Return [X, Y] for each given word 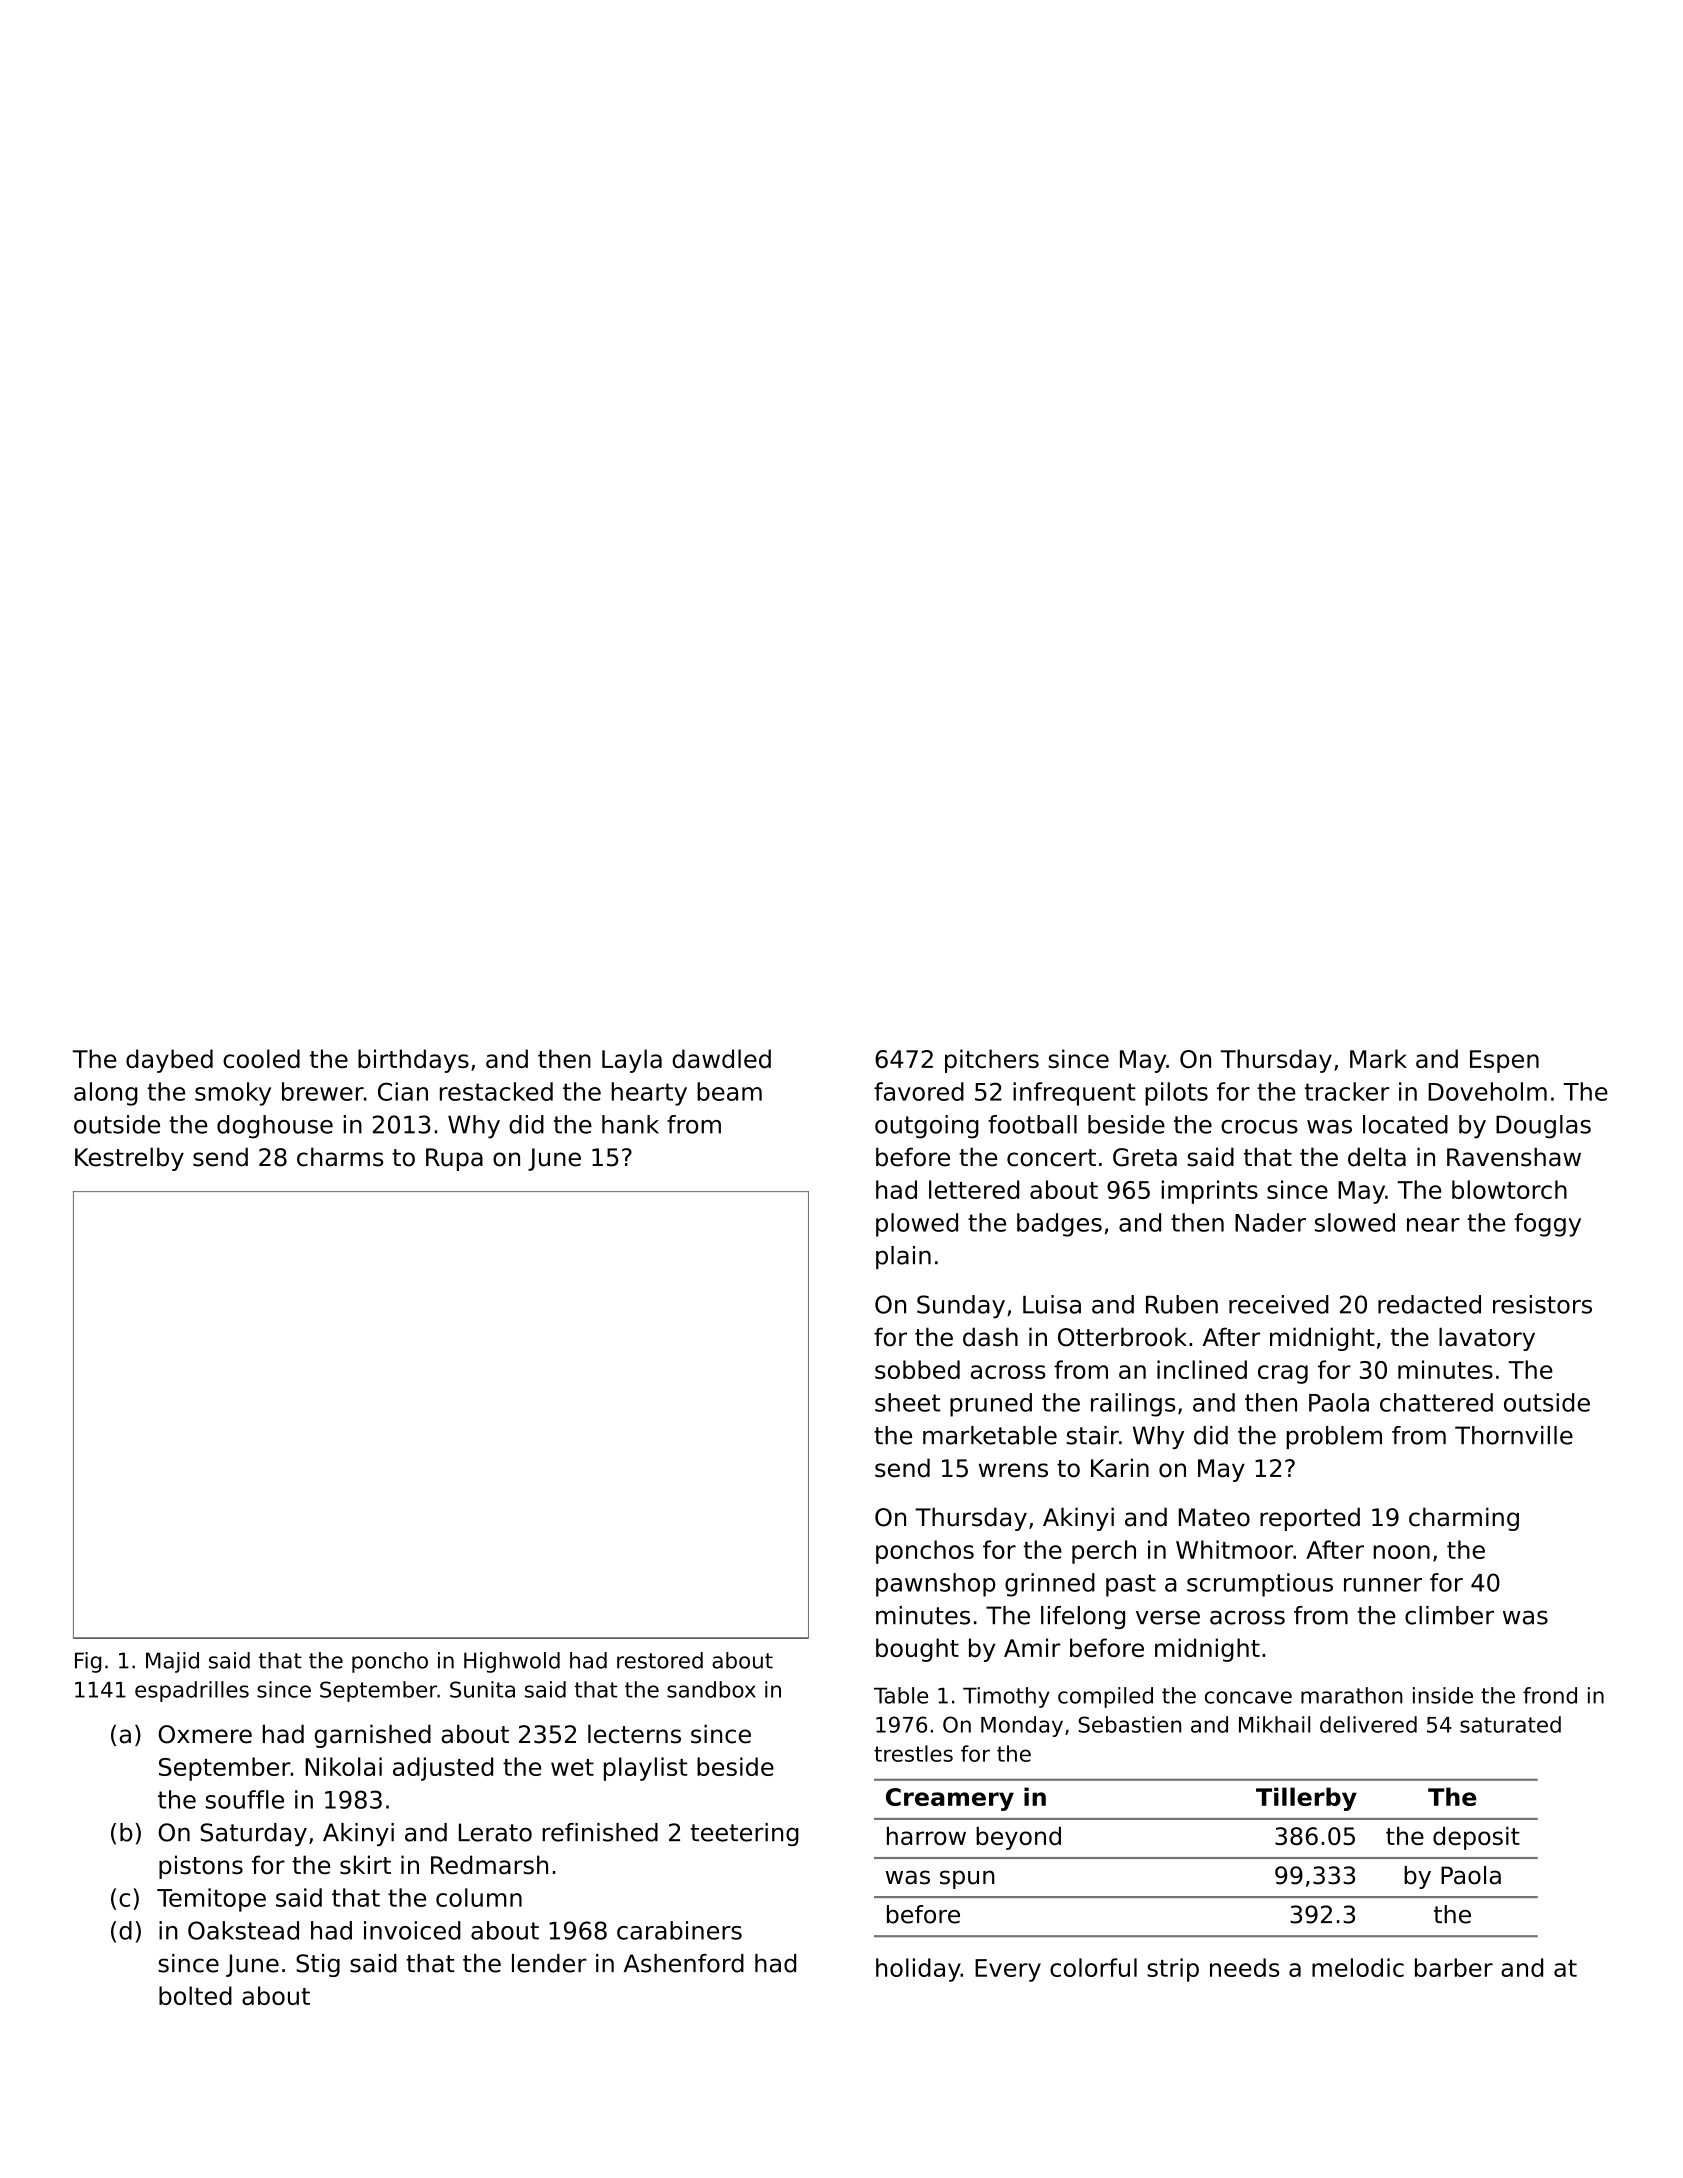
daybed [169, 1061]
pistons [201, 1867]
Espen [1504, 1061]
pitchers [992, 1061]
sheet [907, 1402]
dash [990, 1337]
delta [1377, 1157]
